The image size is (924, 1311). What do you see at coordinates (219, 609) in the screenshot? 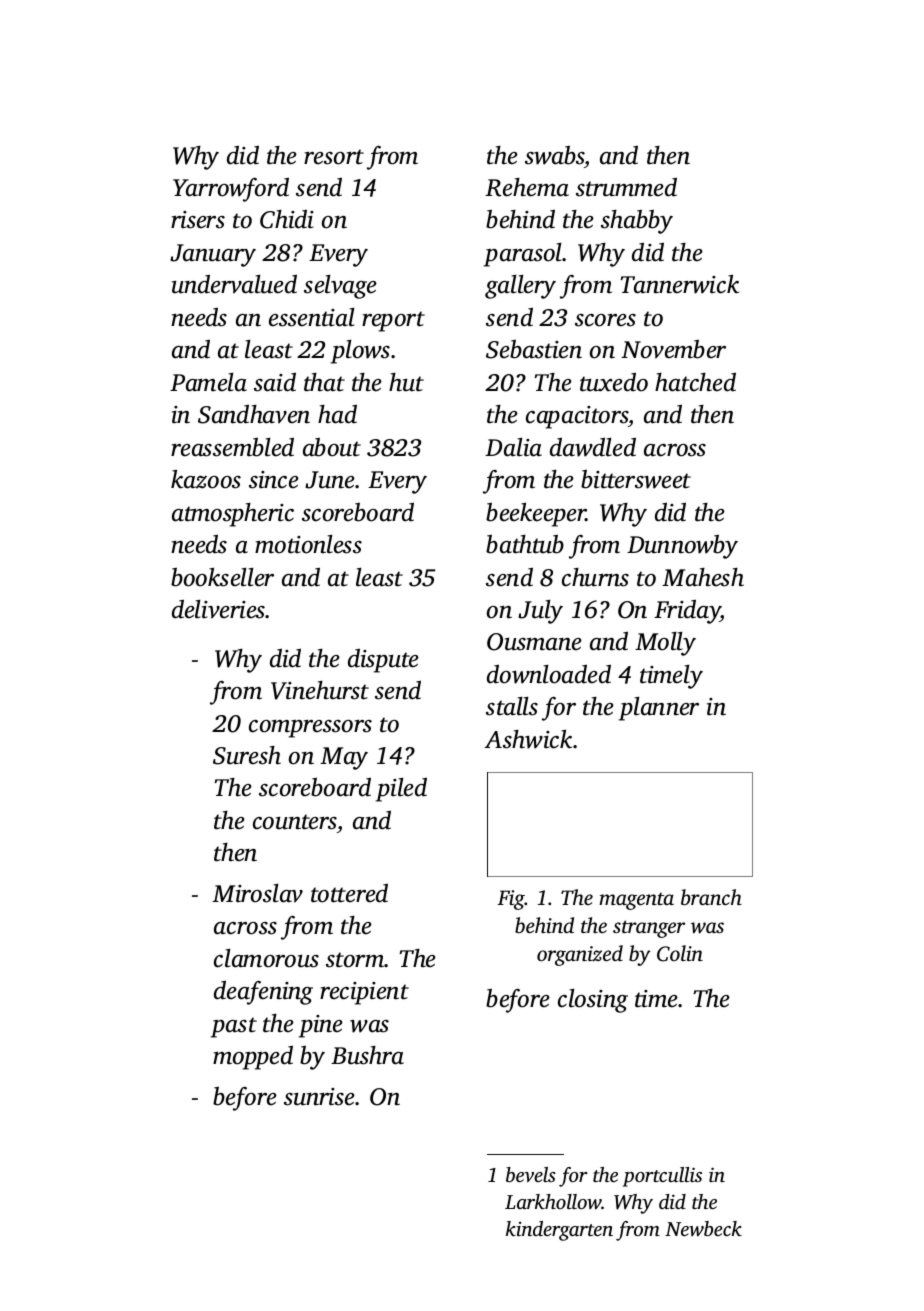
I see `deliveries` at bounding box center [219, 609].
